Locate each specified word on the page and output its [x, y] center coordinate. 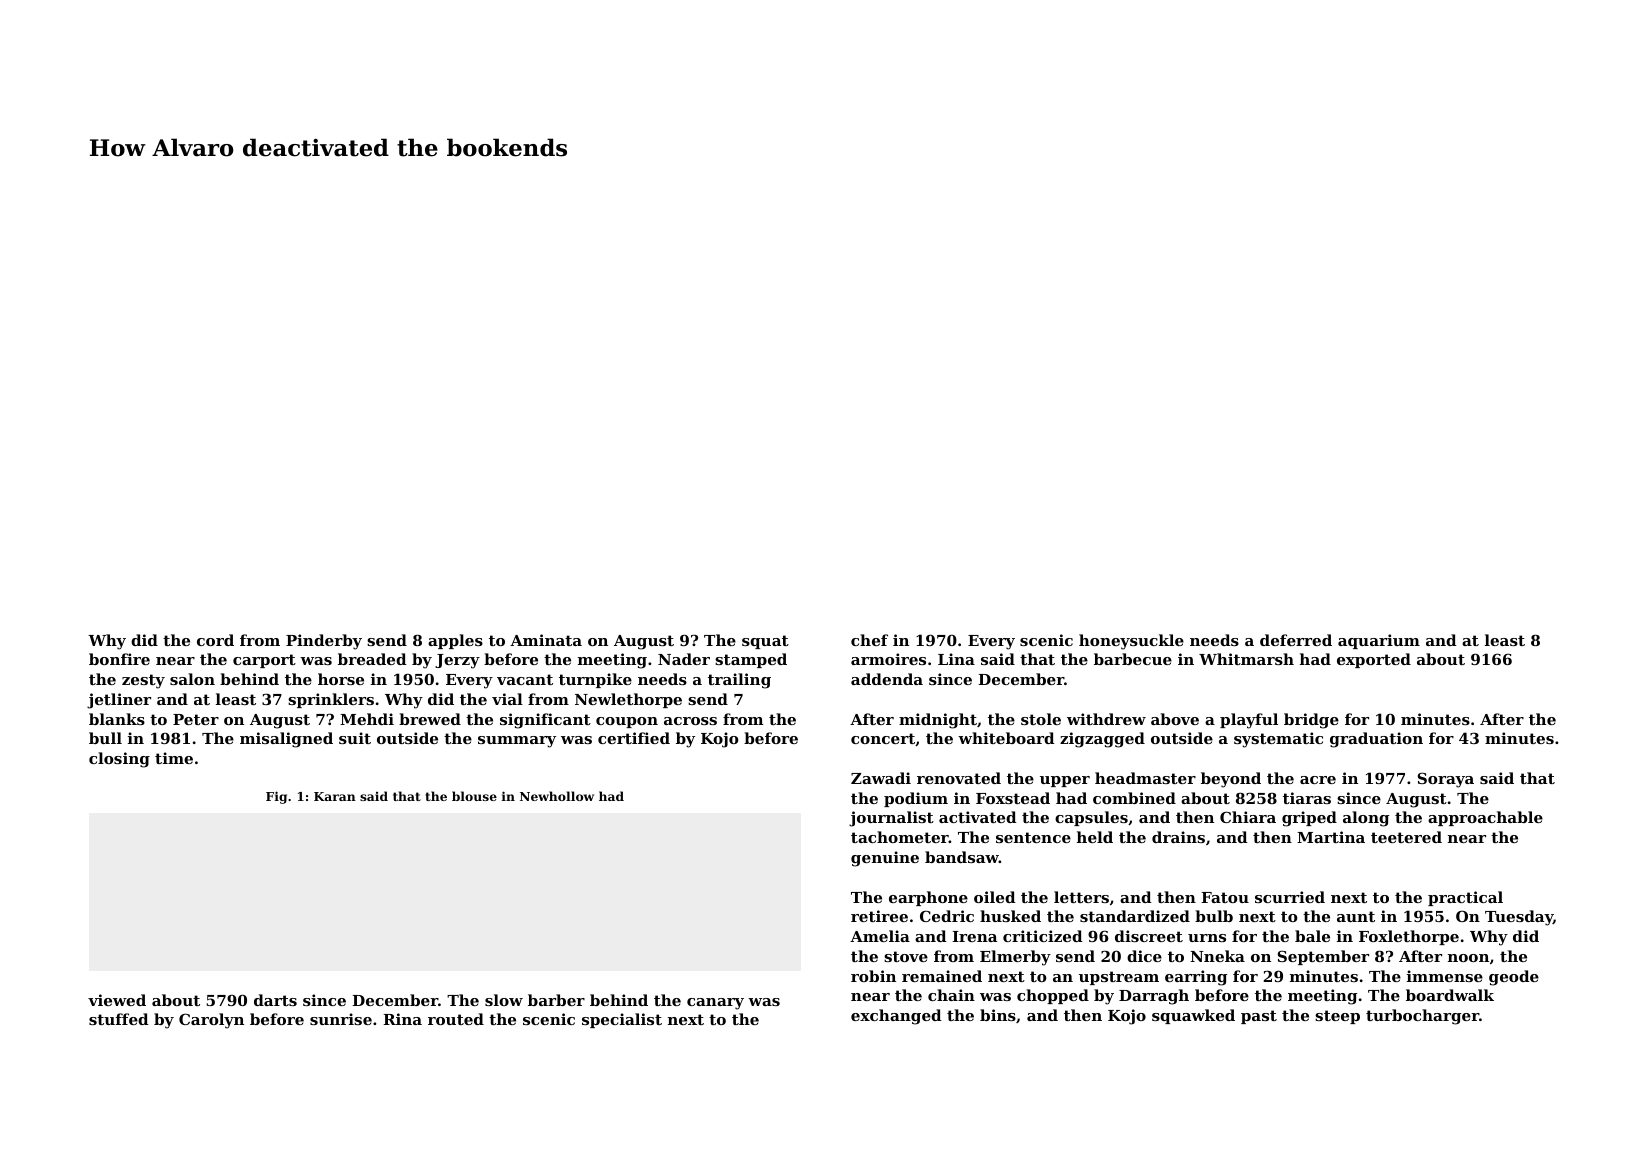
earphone [928, 898]
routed [456, 1019]
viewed [117, 1000]
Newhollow [557, 796]
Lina [956, 659]
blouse [474, 796]
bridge [1311, 721]
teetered [1406, 837]
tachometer [900, 837]
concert [883, 738]
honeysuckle [1131, 642]
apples [455, 641]
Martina [1331, 837]
